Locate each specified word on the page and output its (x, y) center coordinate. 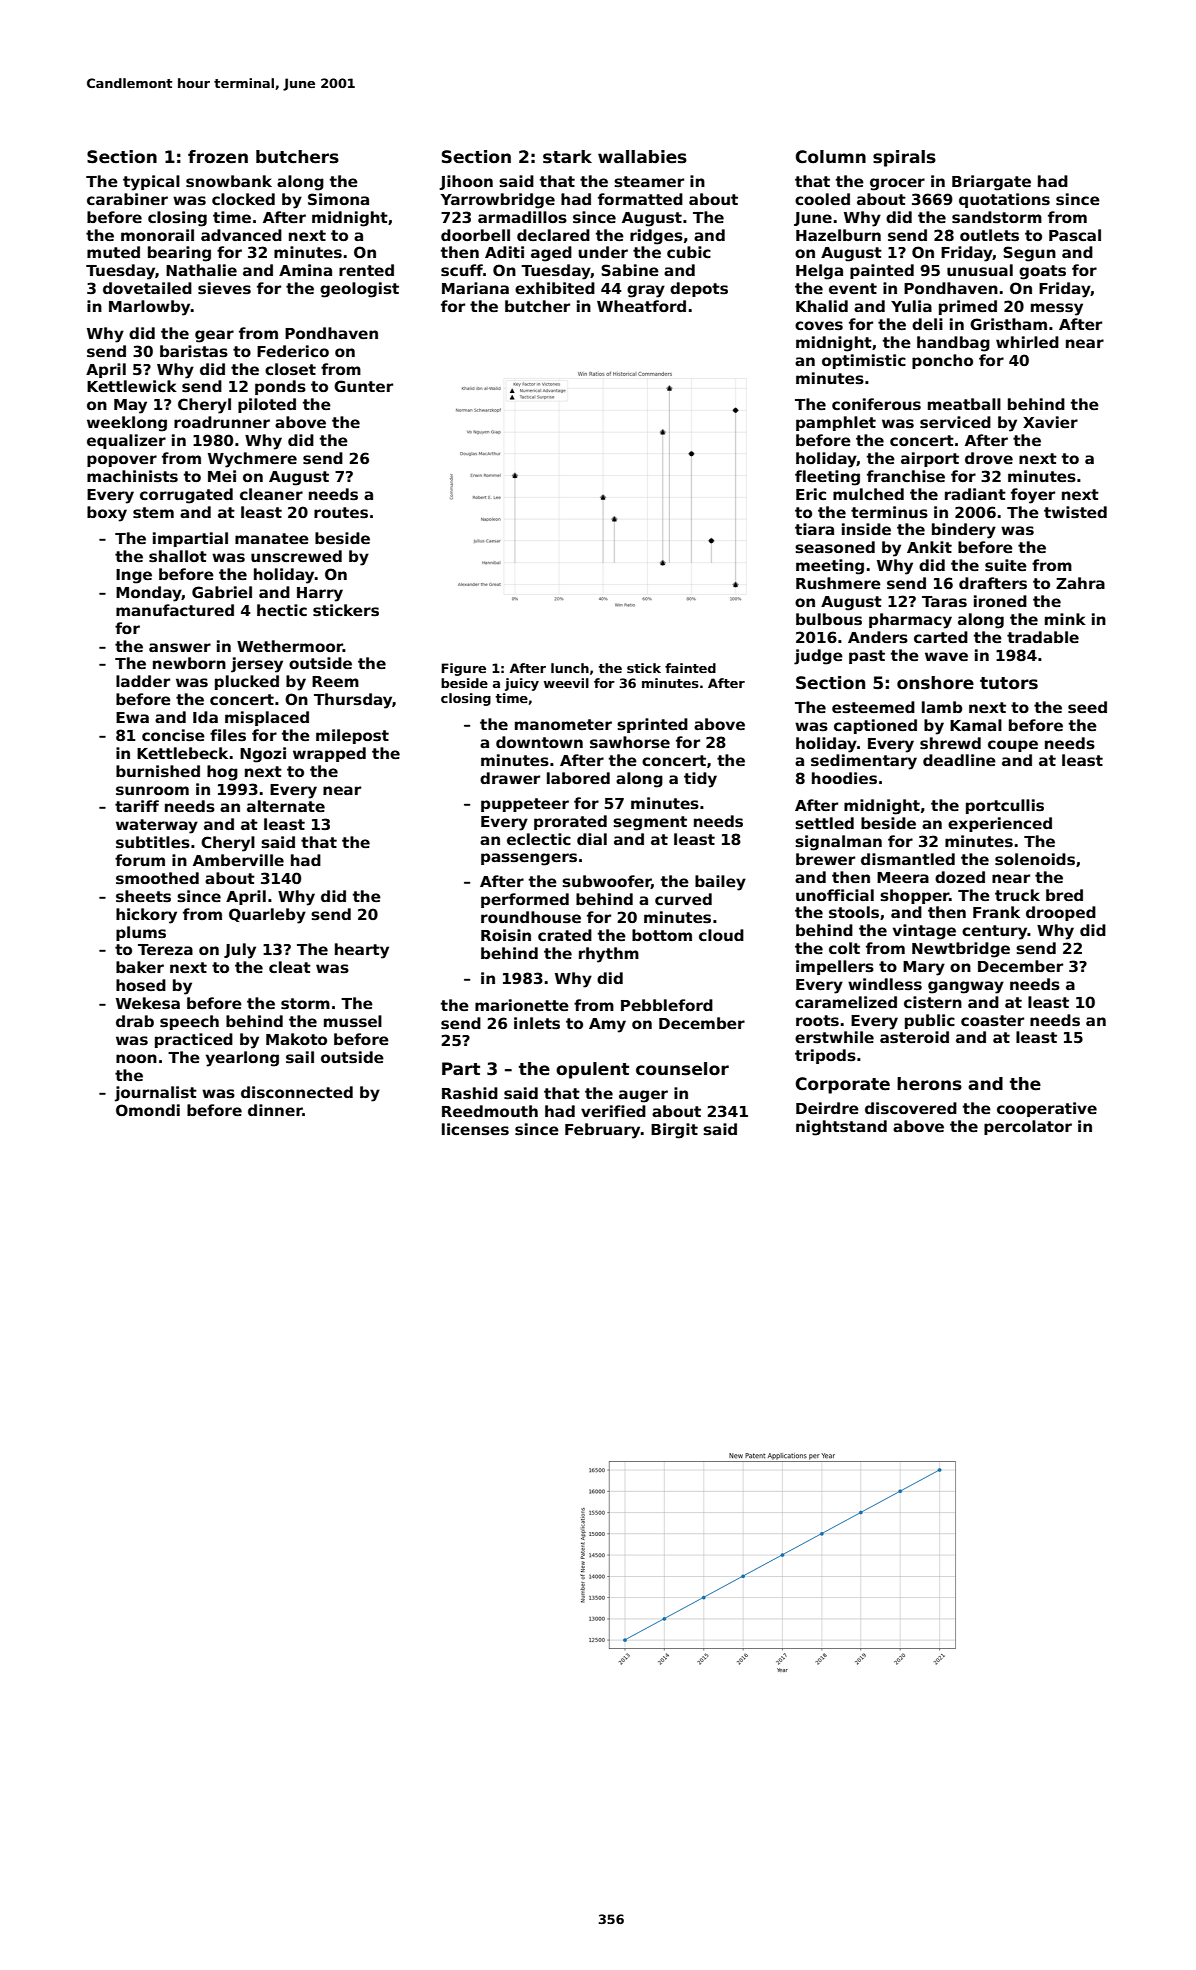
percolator (1028, 1127)
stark (567, 157)
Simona (338, 199)
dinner (275, 1110)
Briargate (991, 183)
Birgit (674, 1131)
